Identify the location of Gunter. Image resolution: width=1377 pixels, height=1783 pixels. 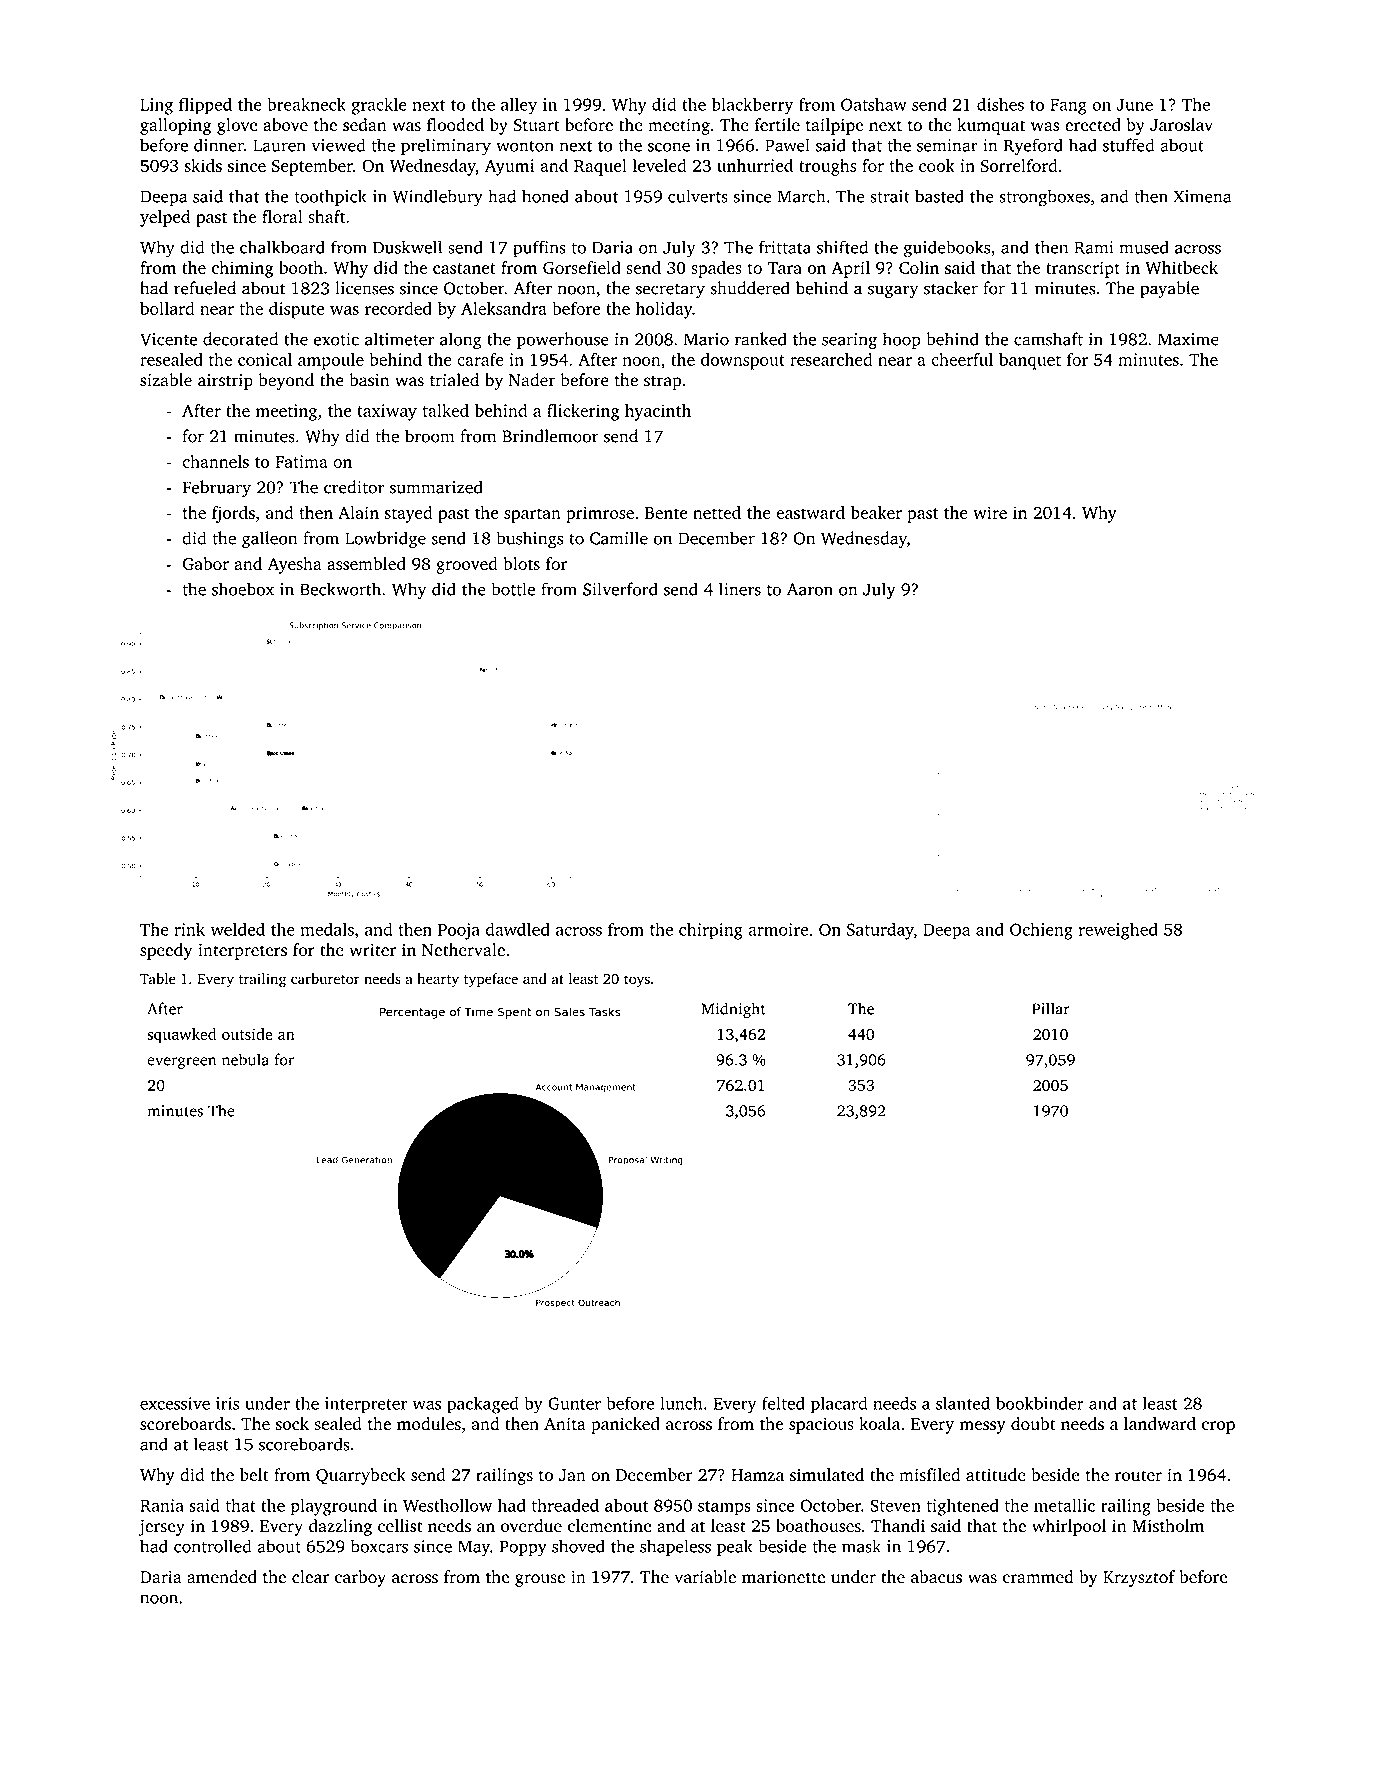
(574, 1403).
